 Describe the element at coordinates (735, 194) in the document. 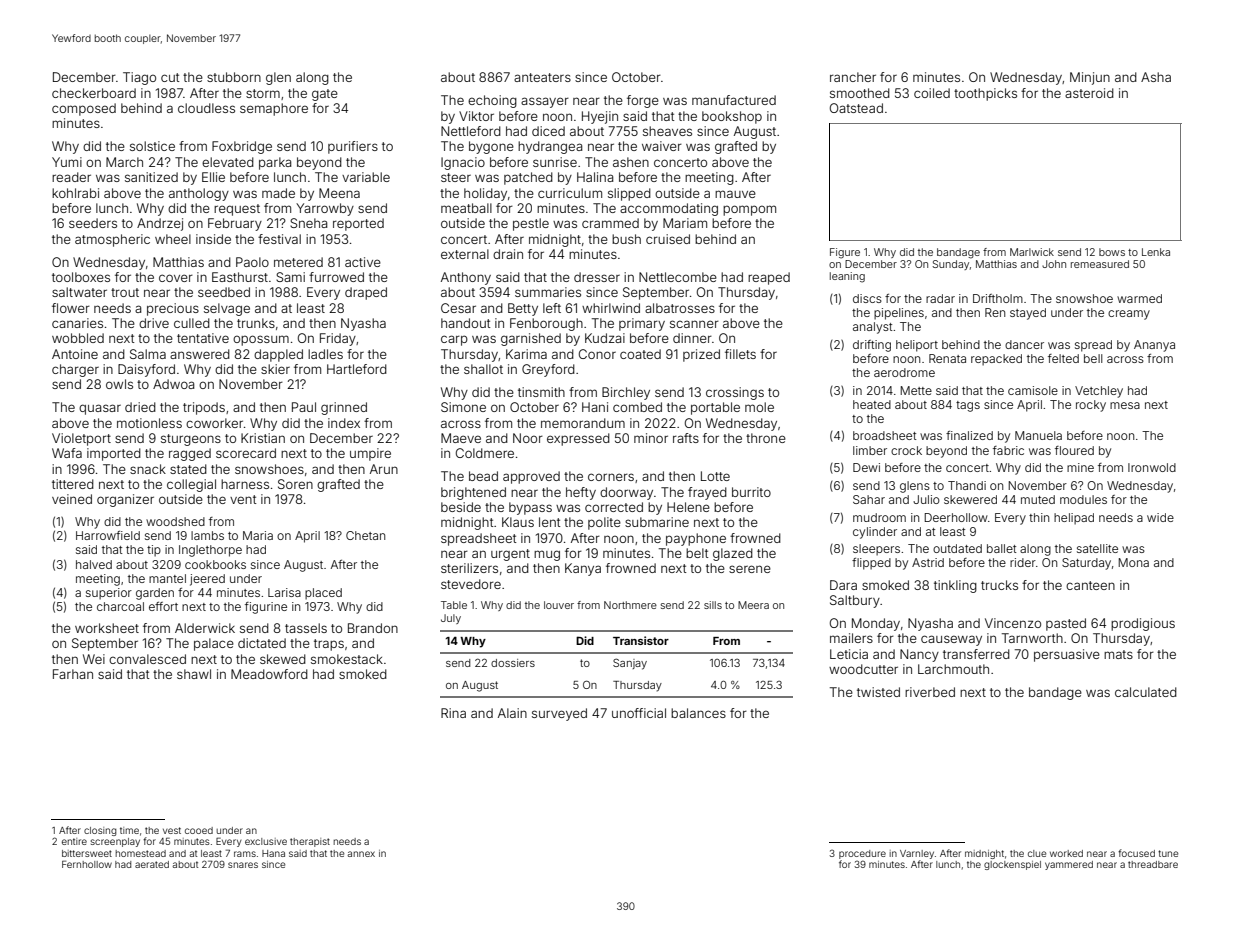

I see `mauve` at that location.
